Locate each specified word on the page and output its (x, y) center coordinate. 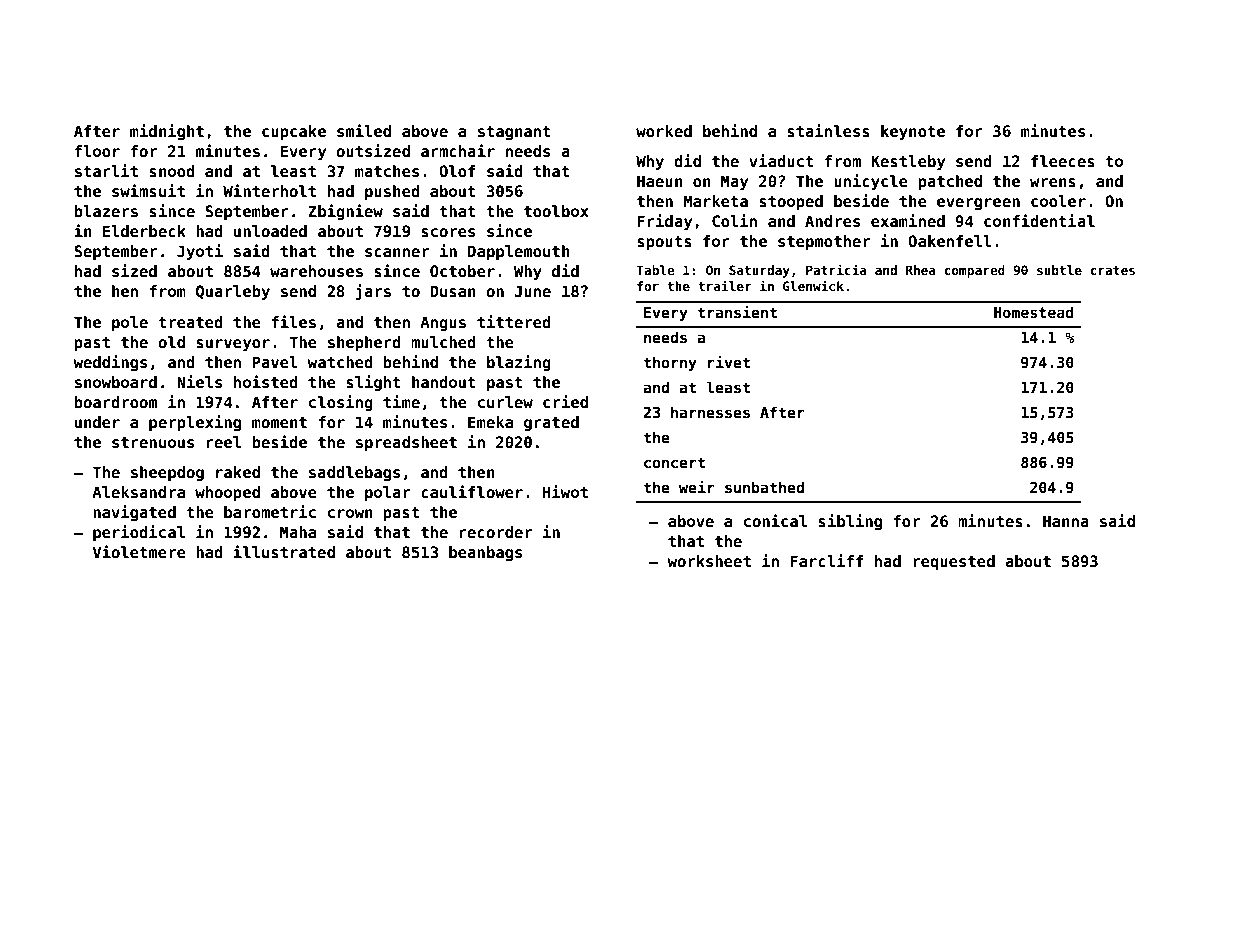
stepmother (824, 242)
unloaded (270, 231)
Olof (457, 171)
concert (674, 462)
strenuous (153, 443)
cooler (1058, 201)
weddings (110, 363)
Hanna (1066, 521)
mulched (443, 342)
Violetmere (139, 552)
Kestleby (908, 162)
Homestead (1034, 312)
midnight (167, 132)
